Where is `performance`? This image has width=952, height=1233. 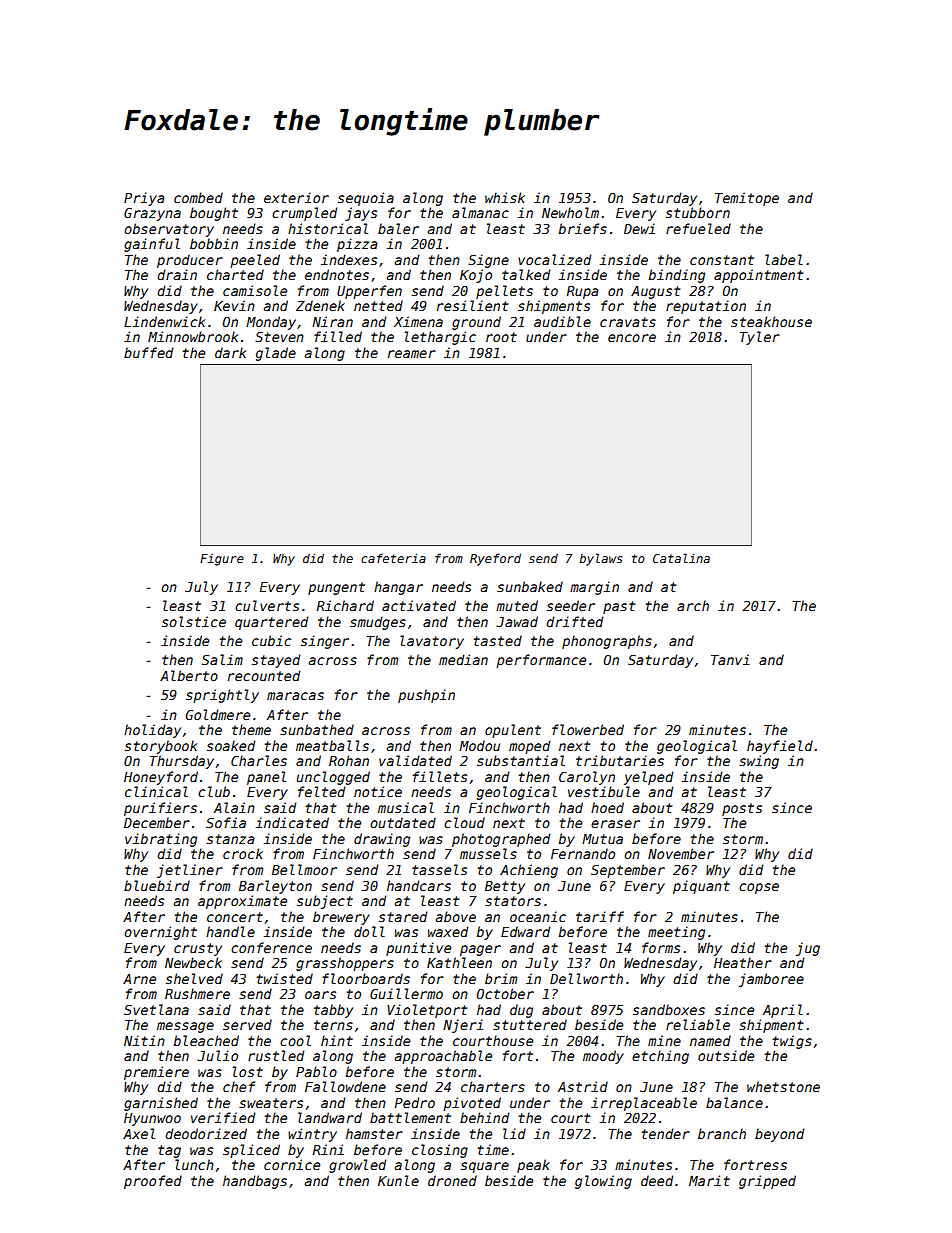 performance is located at coordinates (541, 661).
